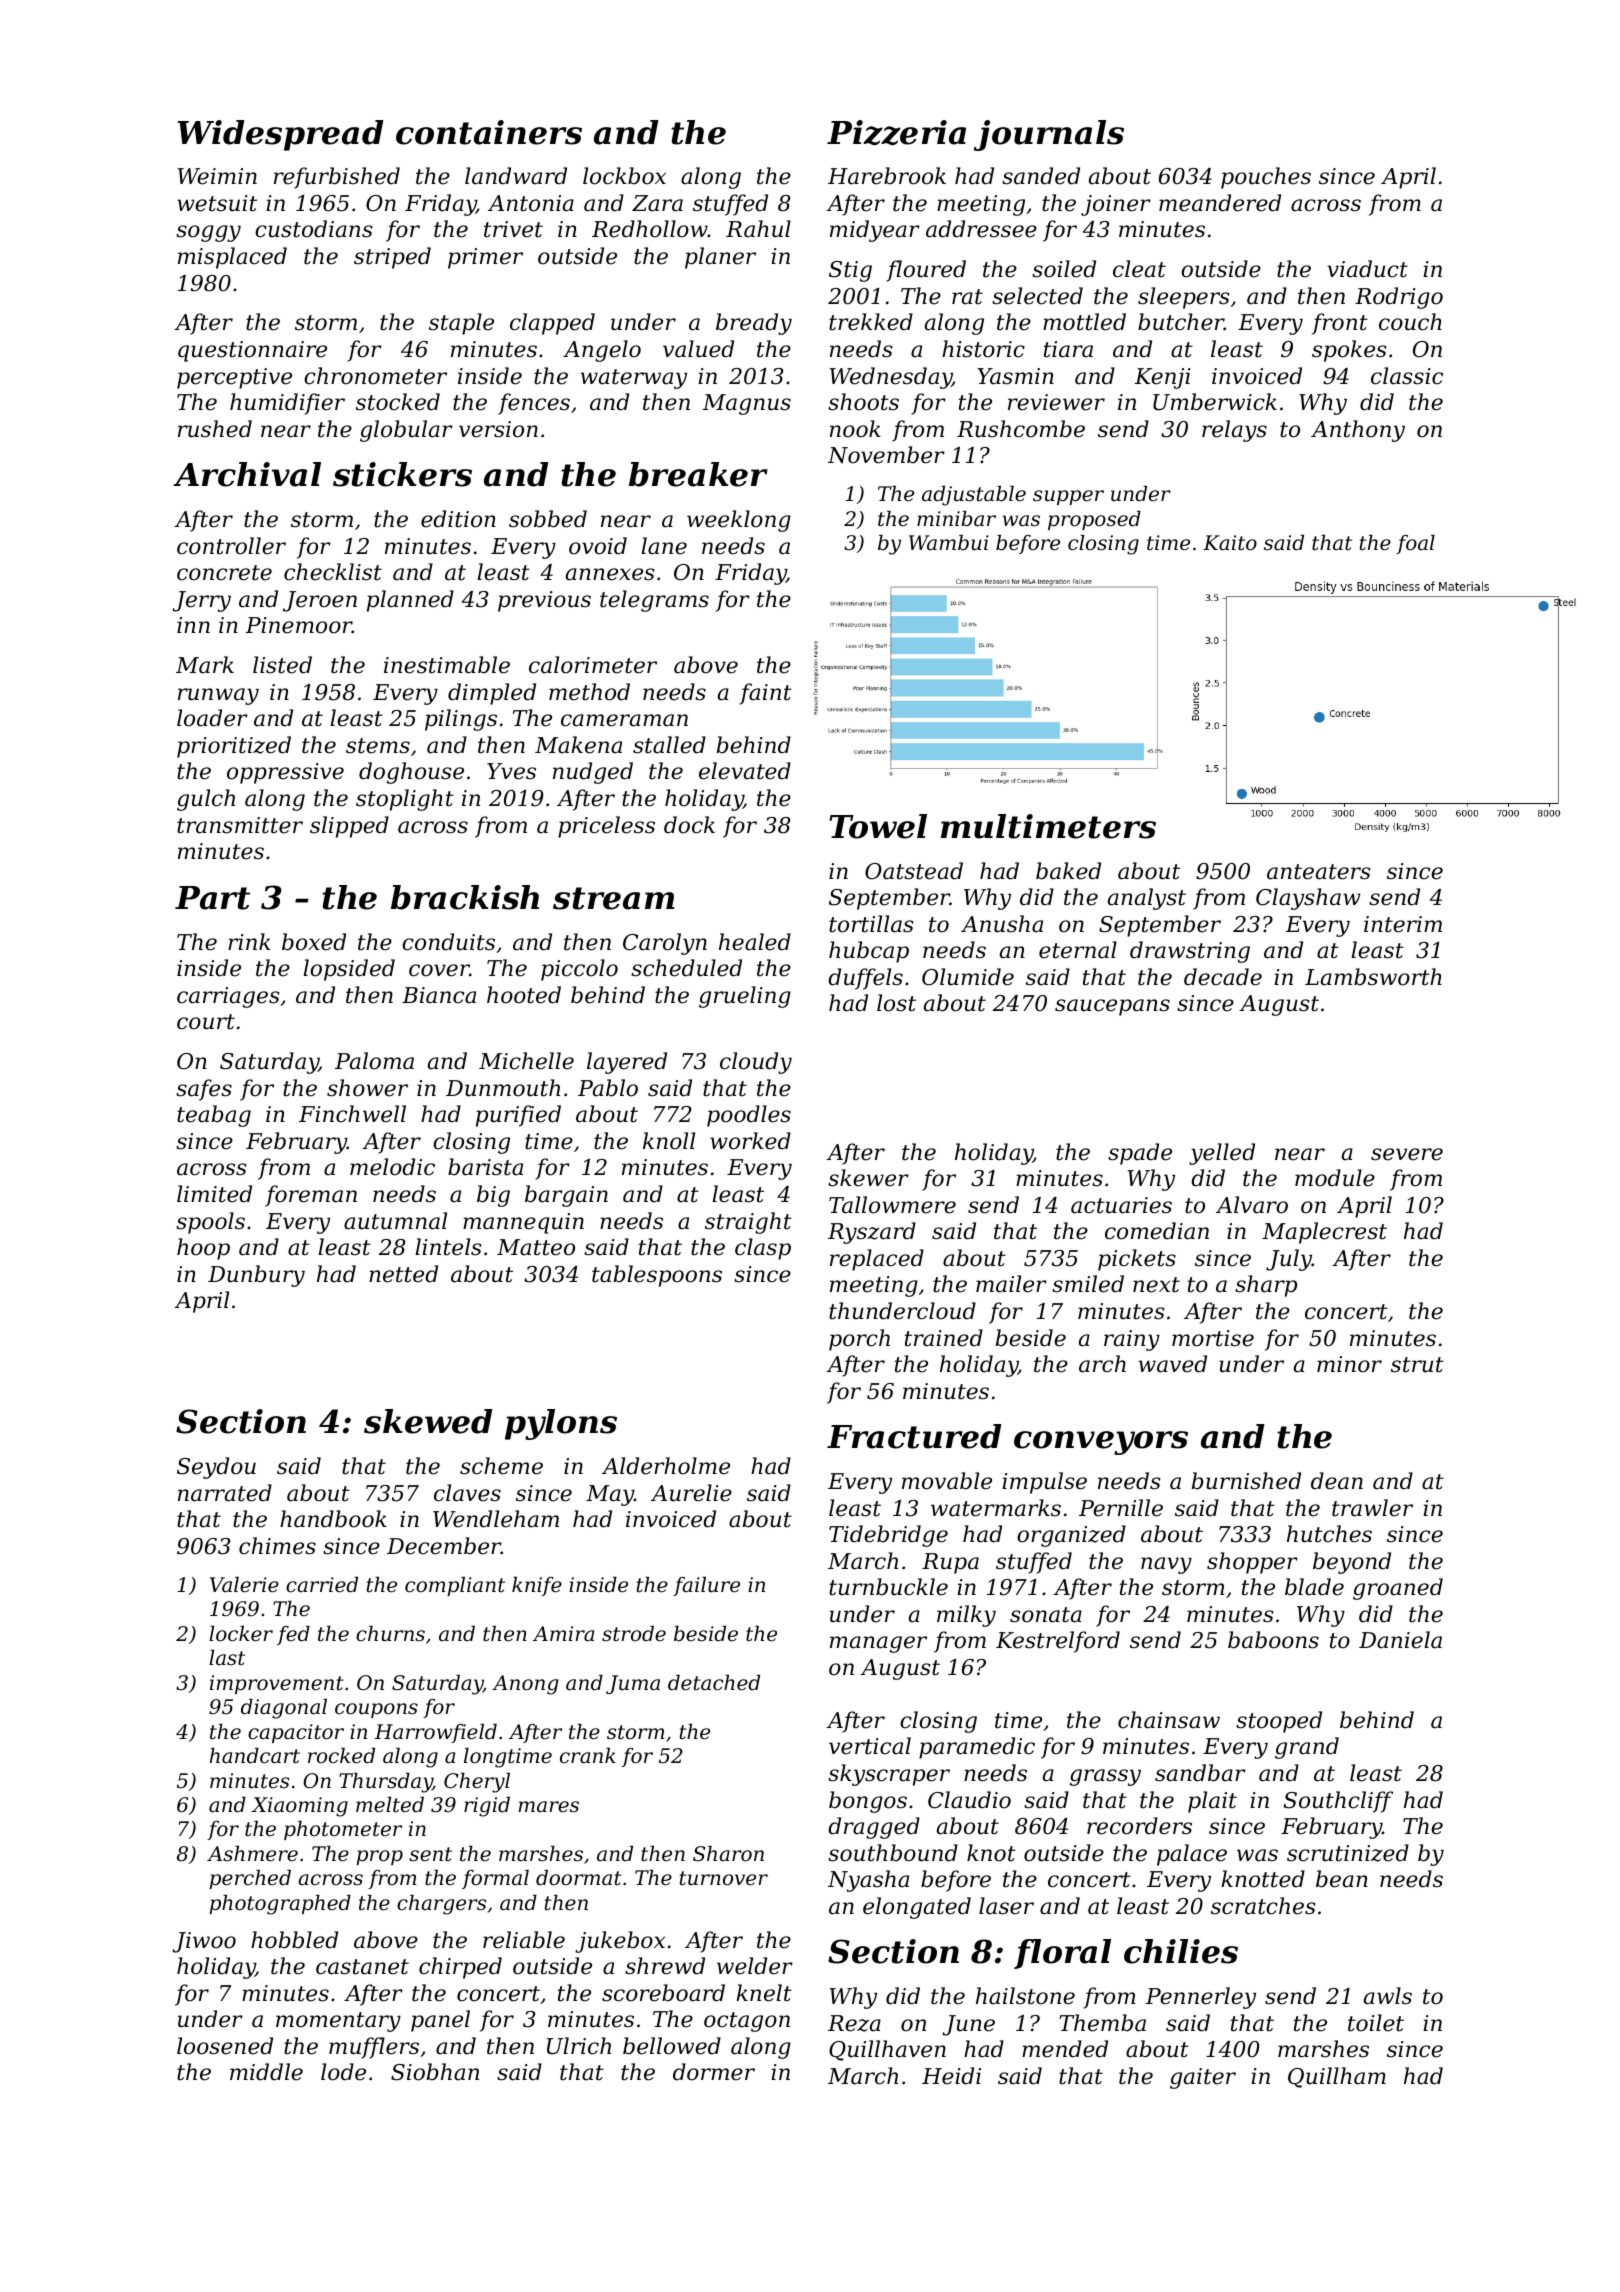  I want to click on lost, so click(896, 1003).
